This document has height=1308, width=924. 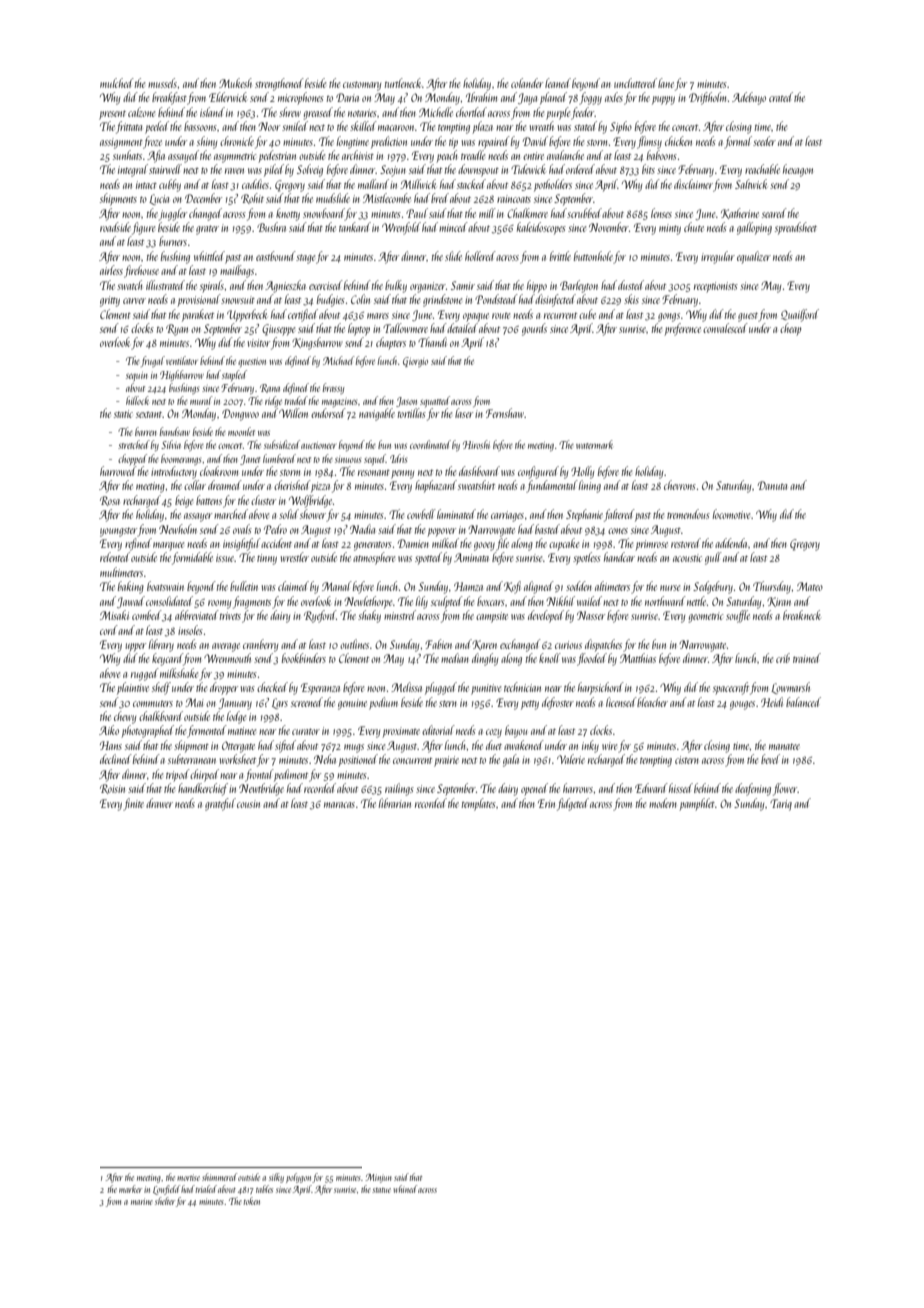 I want to click on tankard, so click(x=355, y=227).
